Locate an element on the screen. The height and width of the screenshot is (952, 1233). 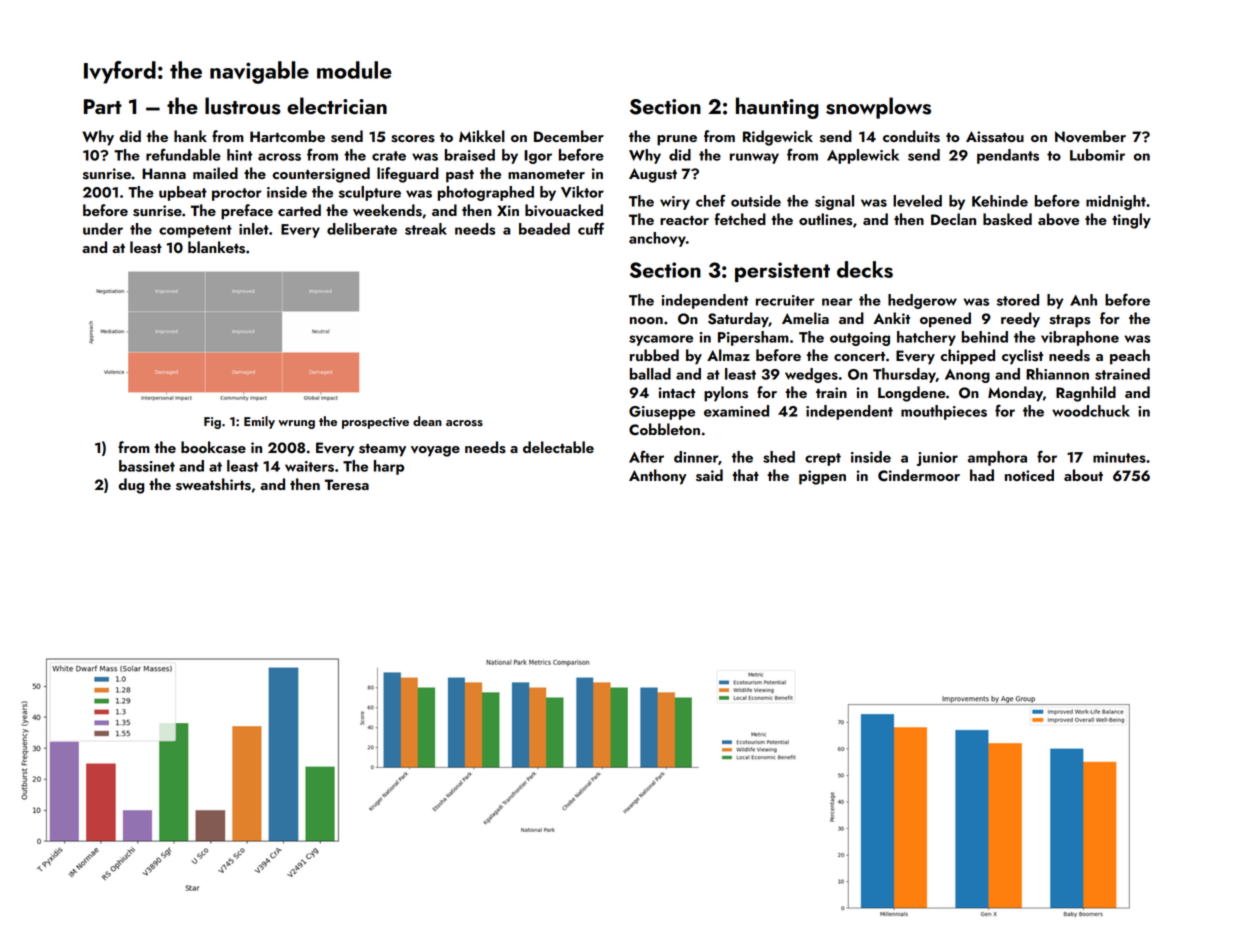
Emily is located at coordinates (259, 422).
